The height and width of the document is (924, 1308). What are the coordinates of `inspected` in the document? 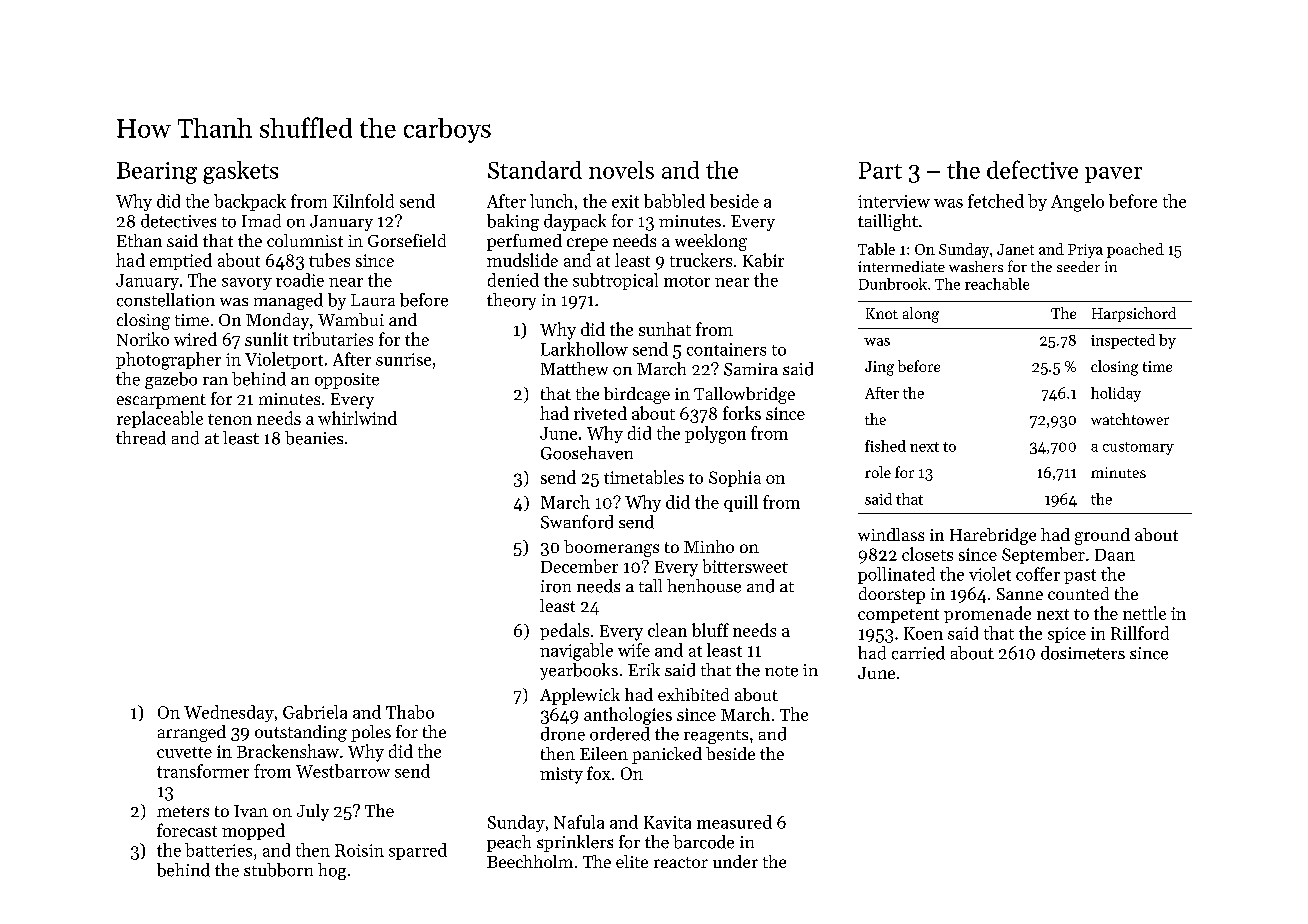 It's located at (1123, 341).
